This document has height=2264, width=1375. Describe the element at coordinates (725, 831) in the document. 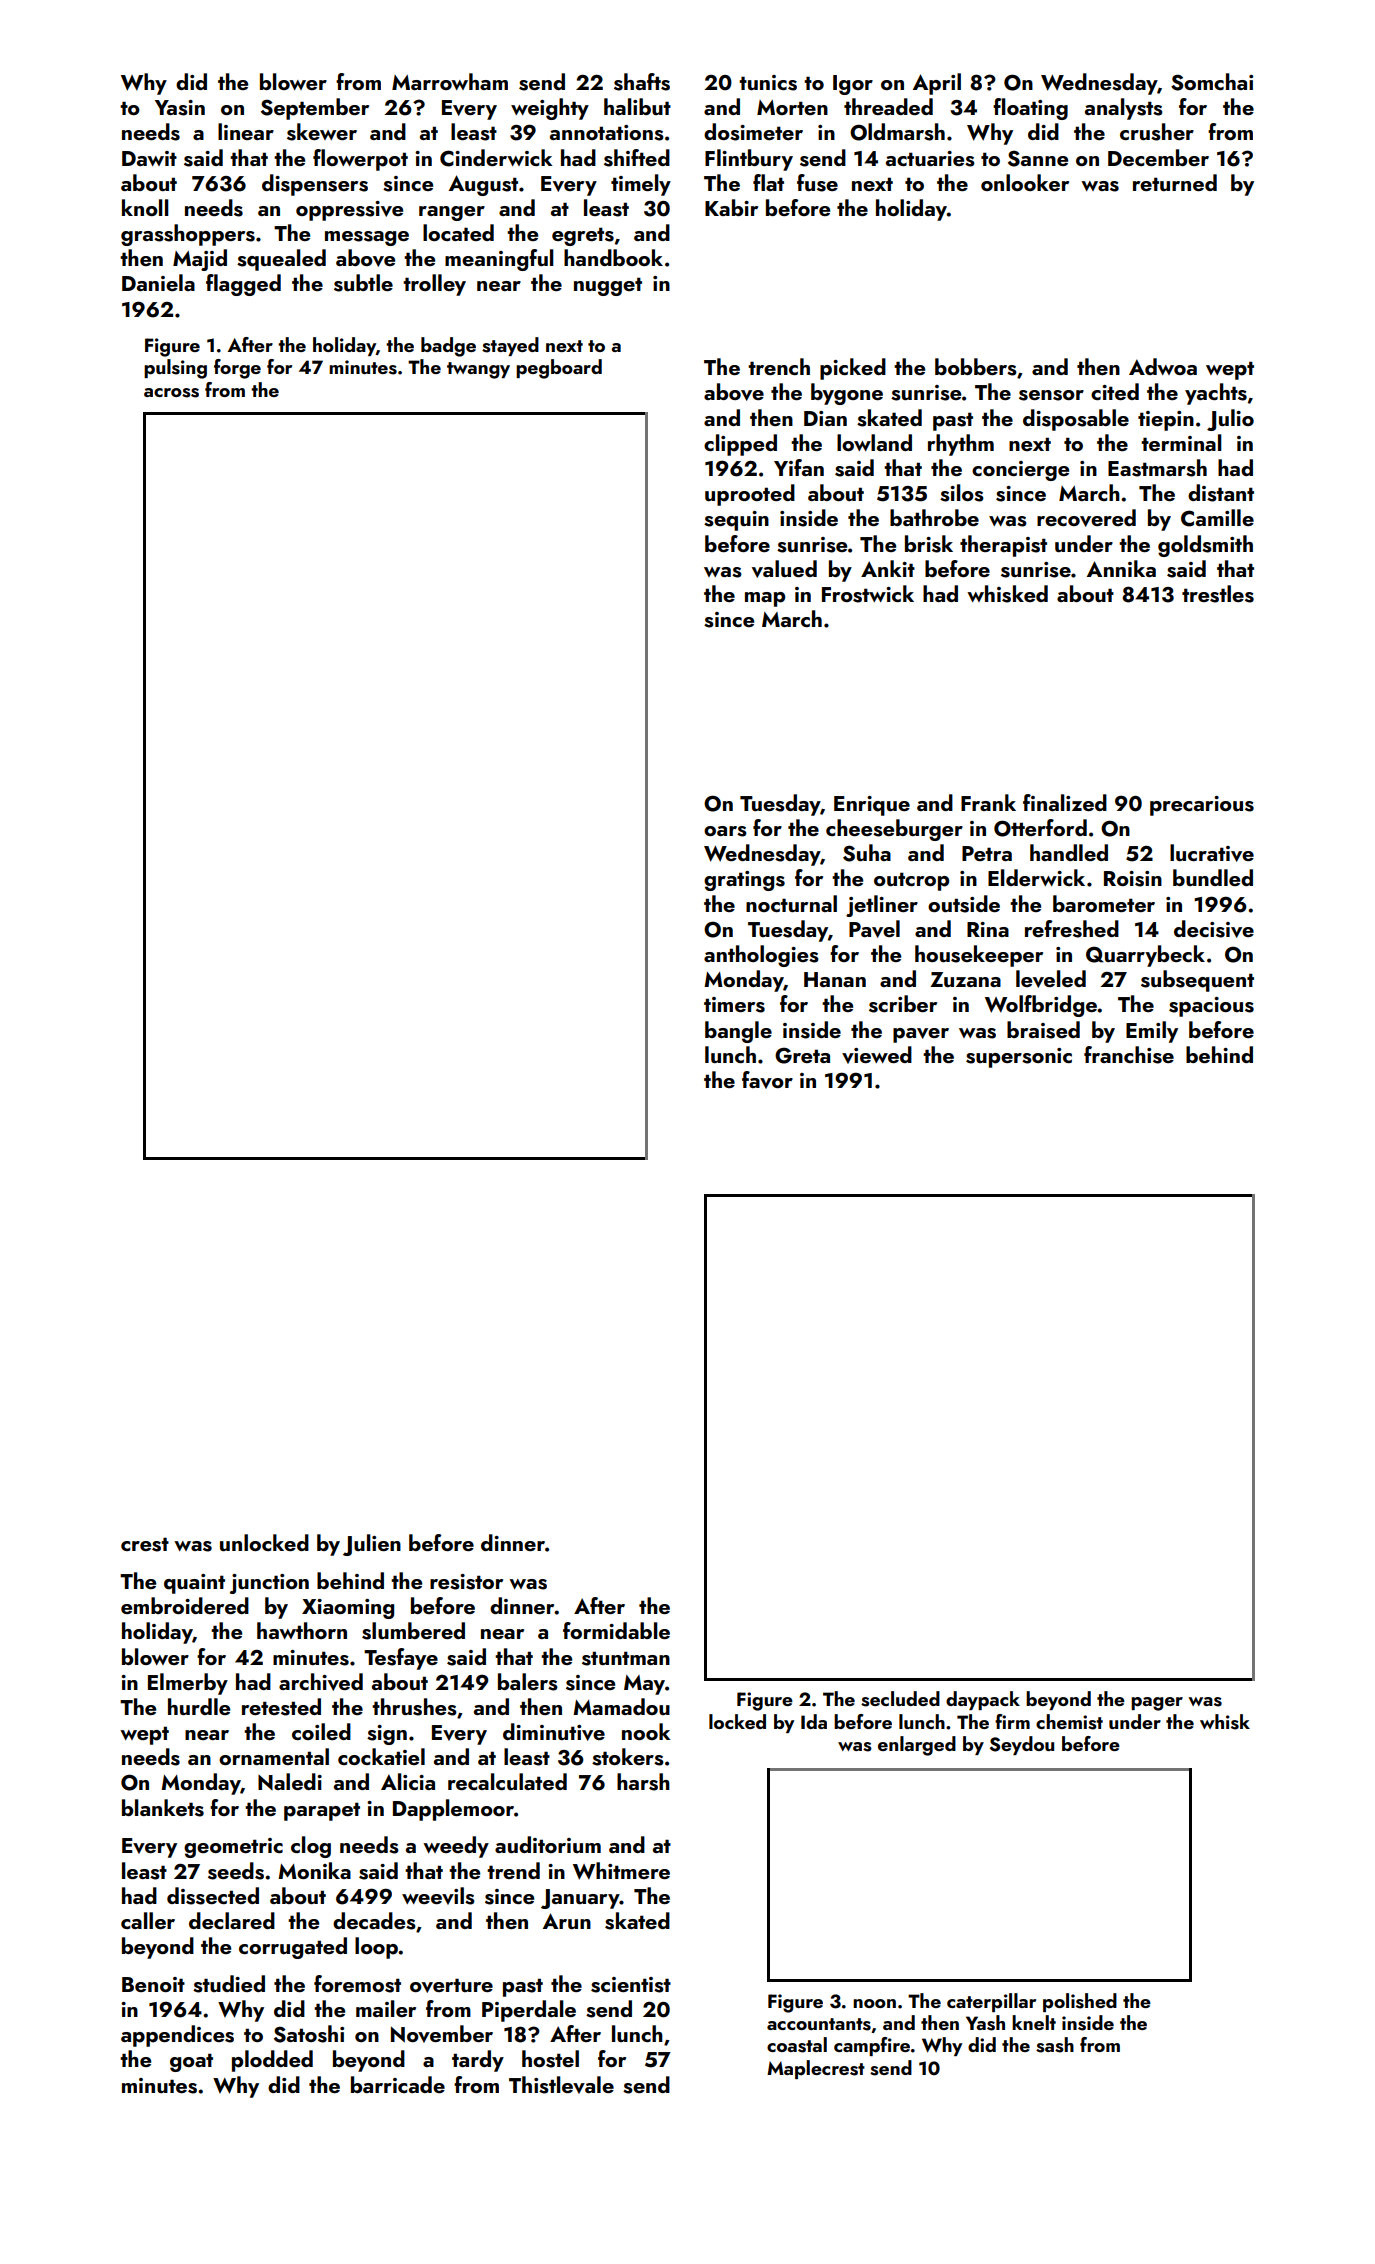

I see `oars` at that location.
